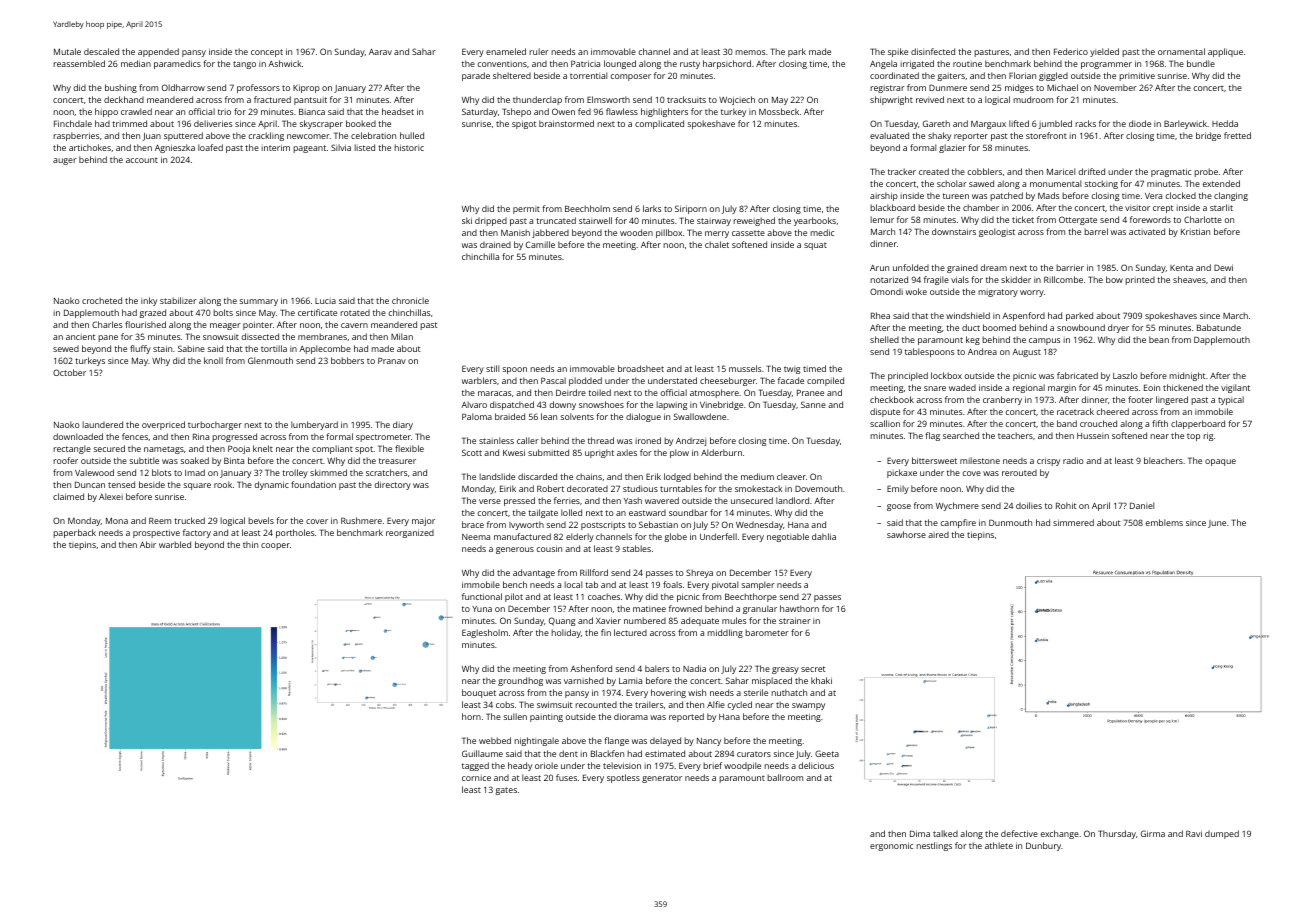 This screenshot has height=924, width=1308. What do you see at coordinates (880, 315) in the screenshot?
I see `Rhea` at bounding box center [880, 315].
